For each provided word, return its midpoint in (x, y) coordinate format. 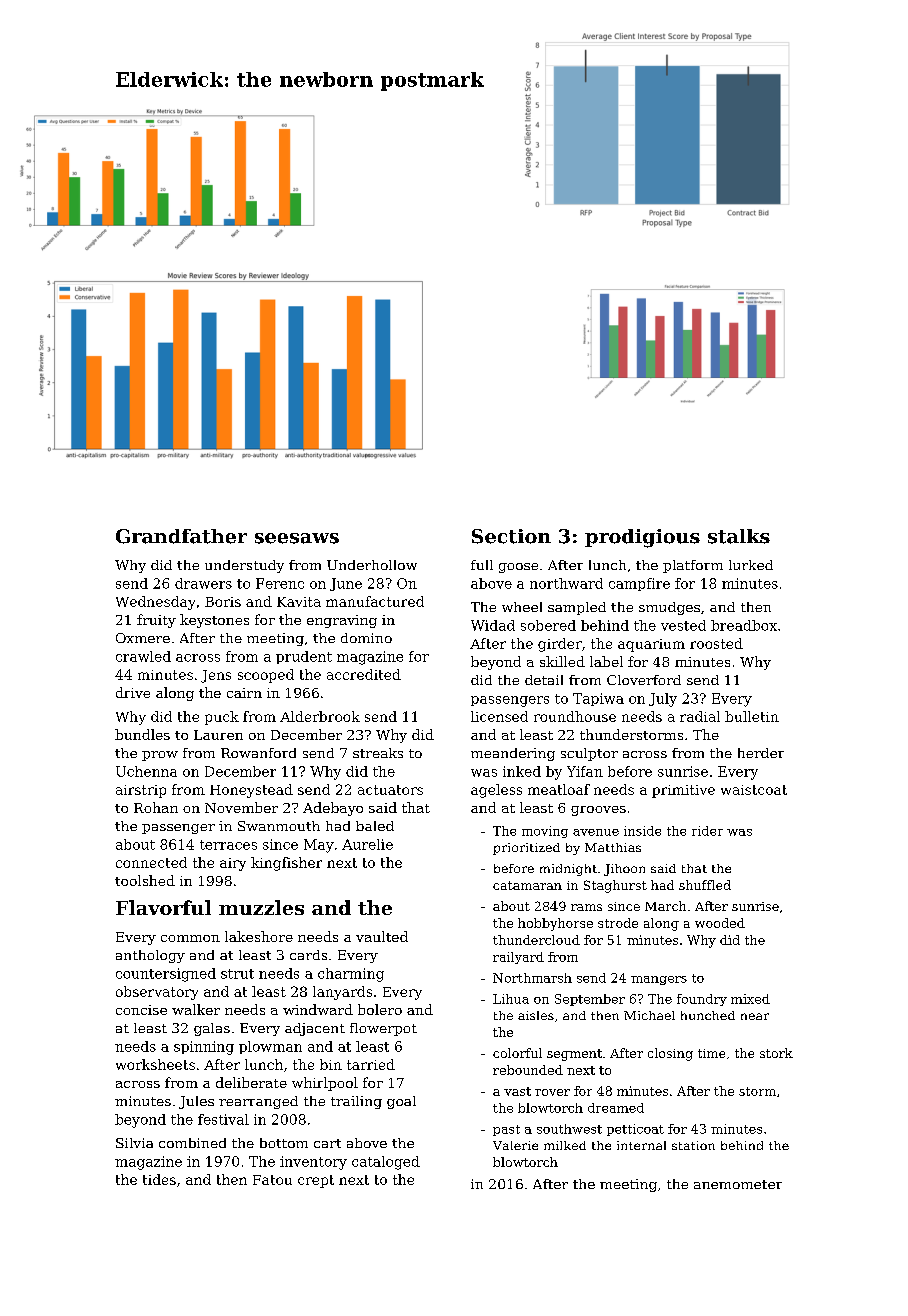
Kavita (299, 602)
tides (159, 1179)
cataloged (386, 1163)
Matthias (613, 847)
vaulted (382, 936)
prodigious (642, 538)
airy (233, 864)
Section (511, 536)
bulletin (752, 716)
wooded (720, 923)
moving (545, 832)
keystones (214, 621)
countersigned (166, 975)
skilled (562, 661)
